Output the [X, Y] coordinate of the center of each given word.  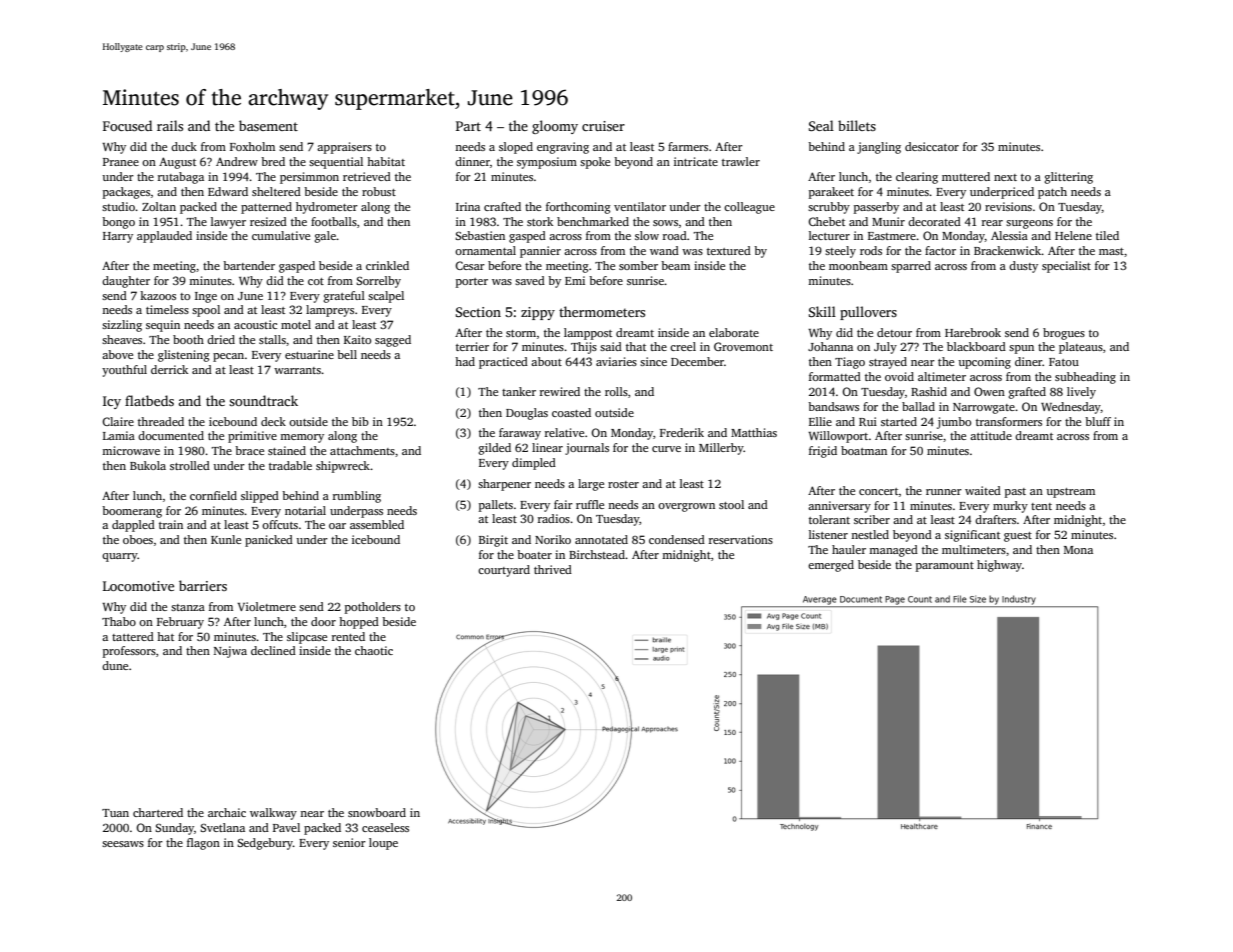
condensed [677, 539]
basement [268, 125]
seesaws [123, 844]
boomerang [132, 512]
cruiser [603, 126]
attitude [991, 435]
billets [857, 125]
